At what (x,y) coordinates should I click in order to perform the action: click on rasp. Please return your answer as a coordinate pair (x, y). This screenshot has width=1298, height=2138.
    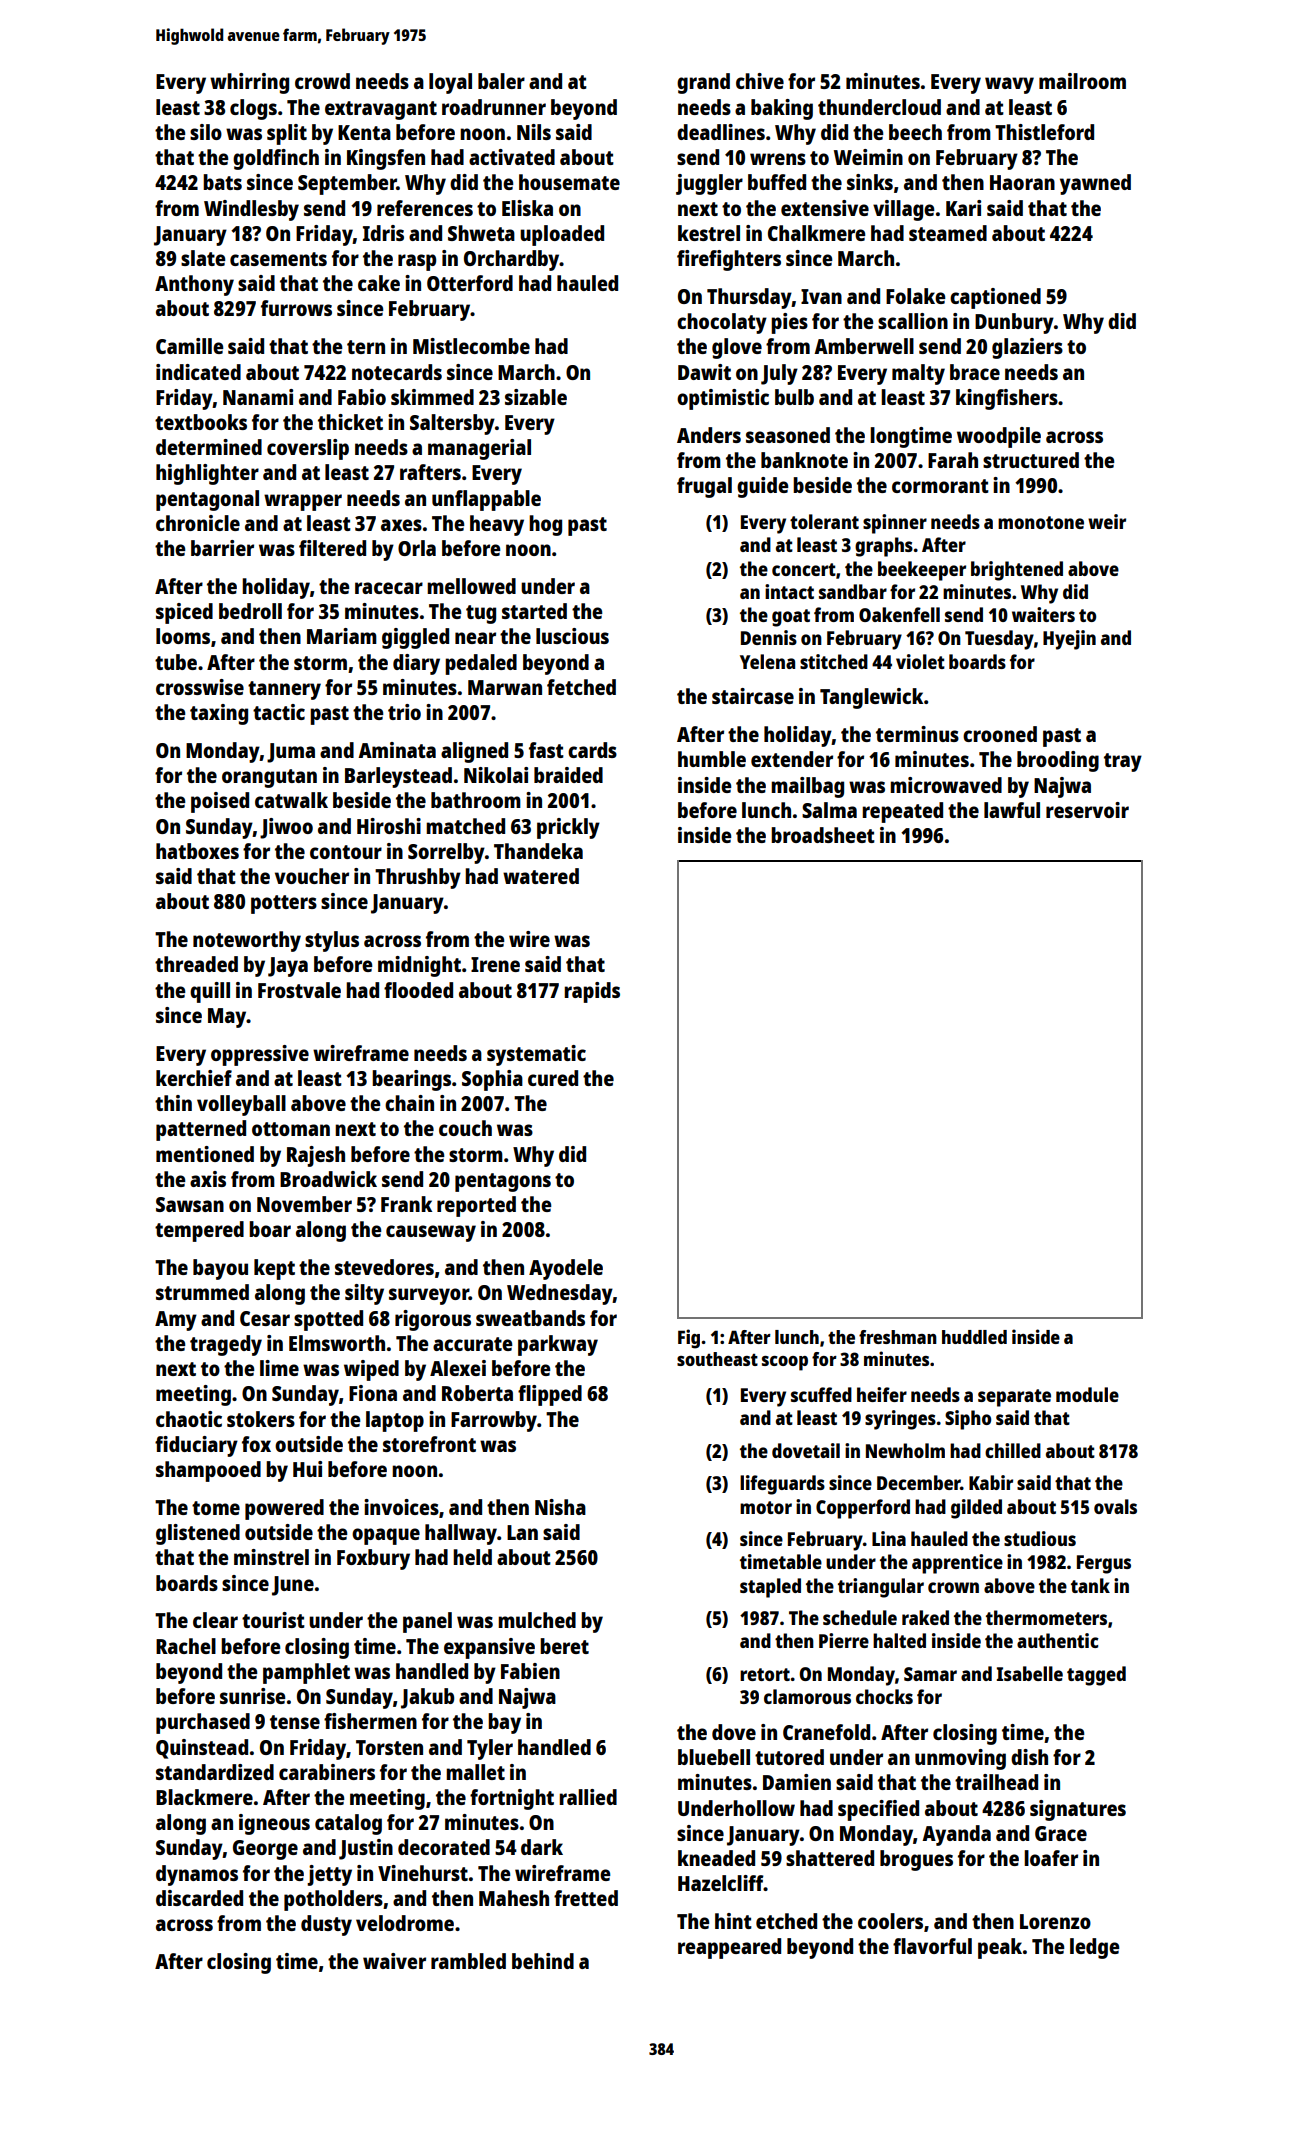
    Looking at the image, I should click on (417, 262).
